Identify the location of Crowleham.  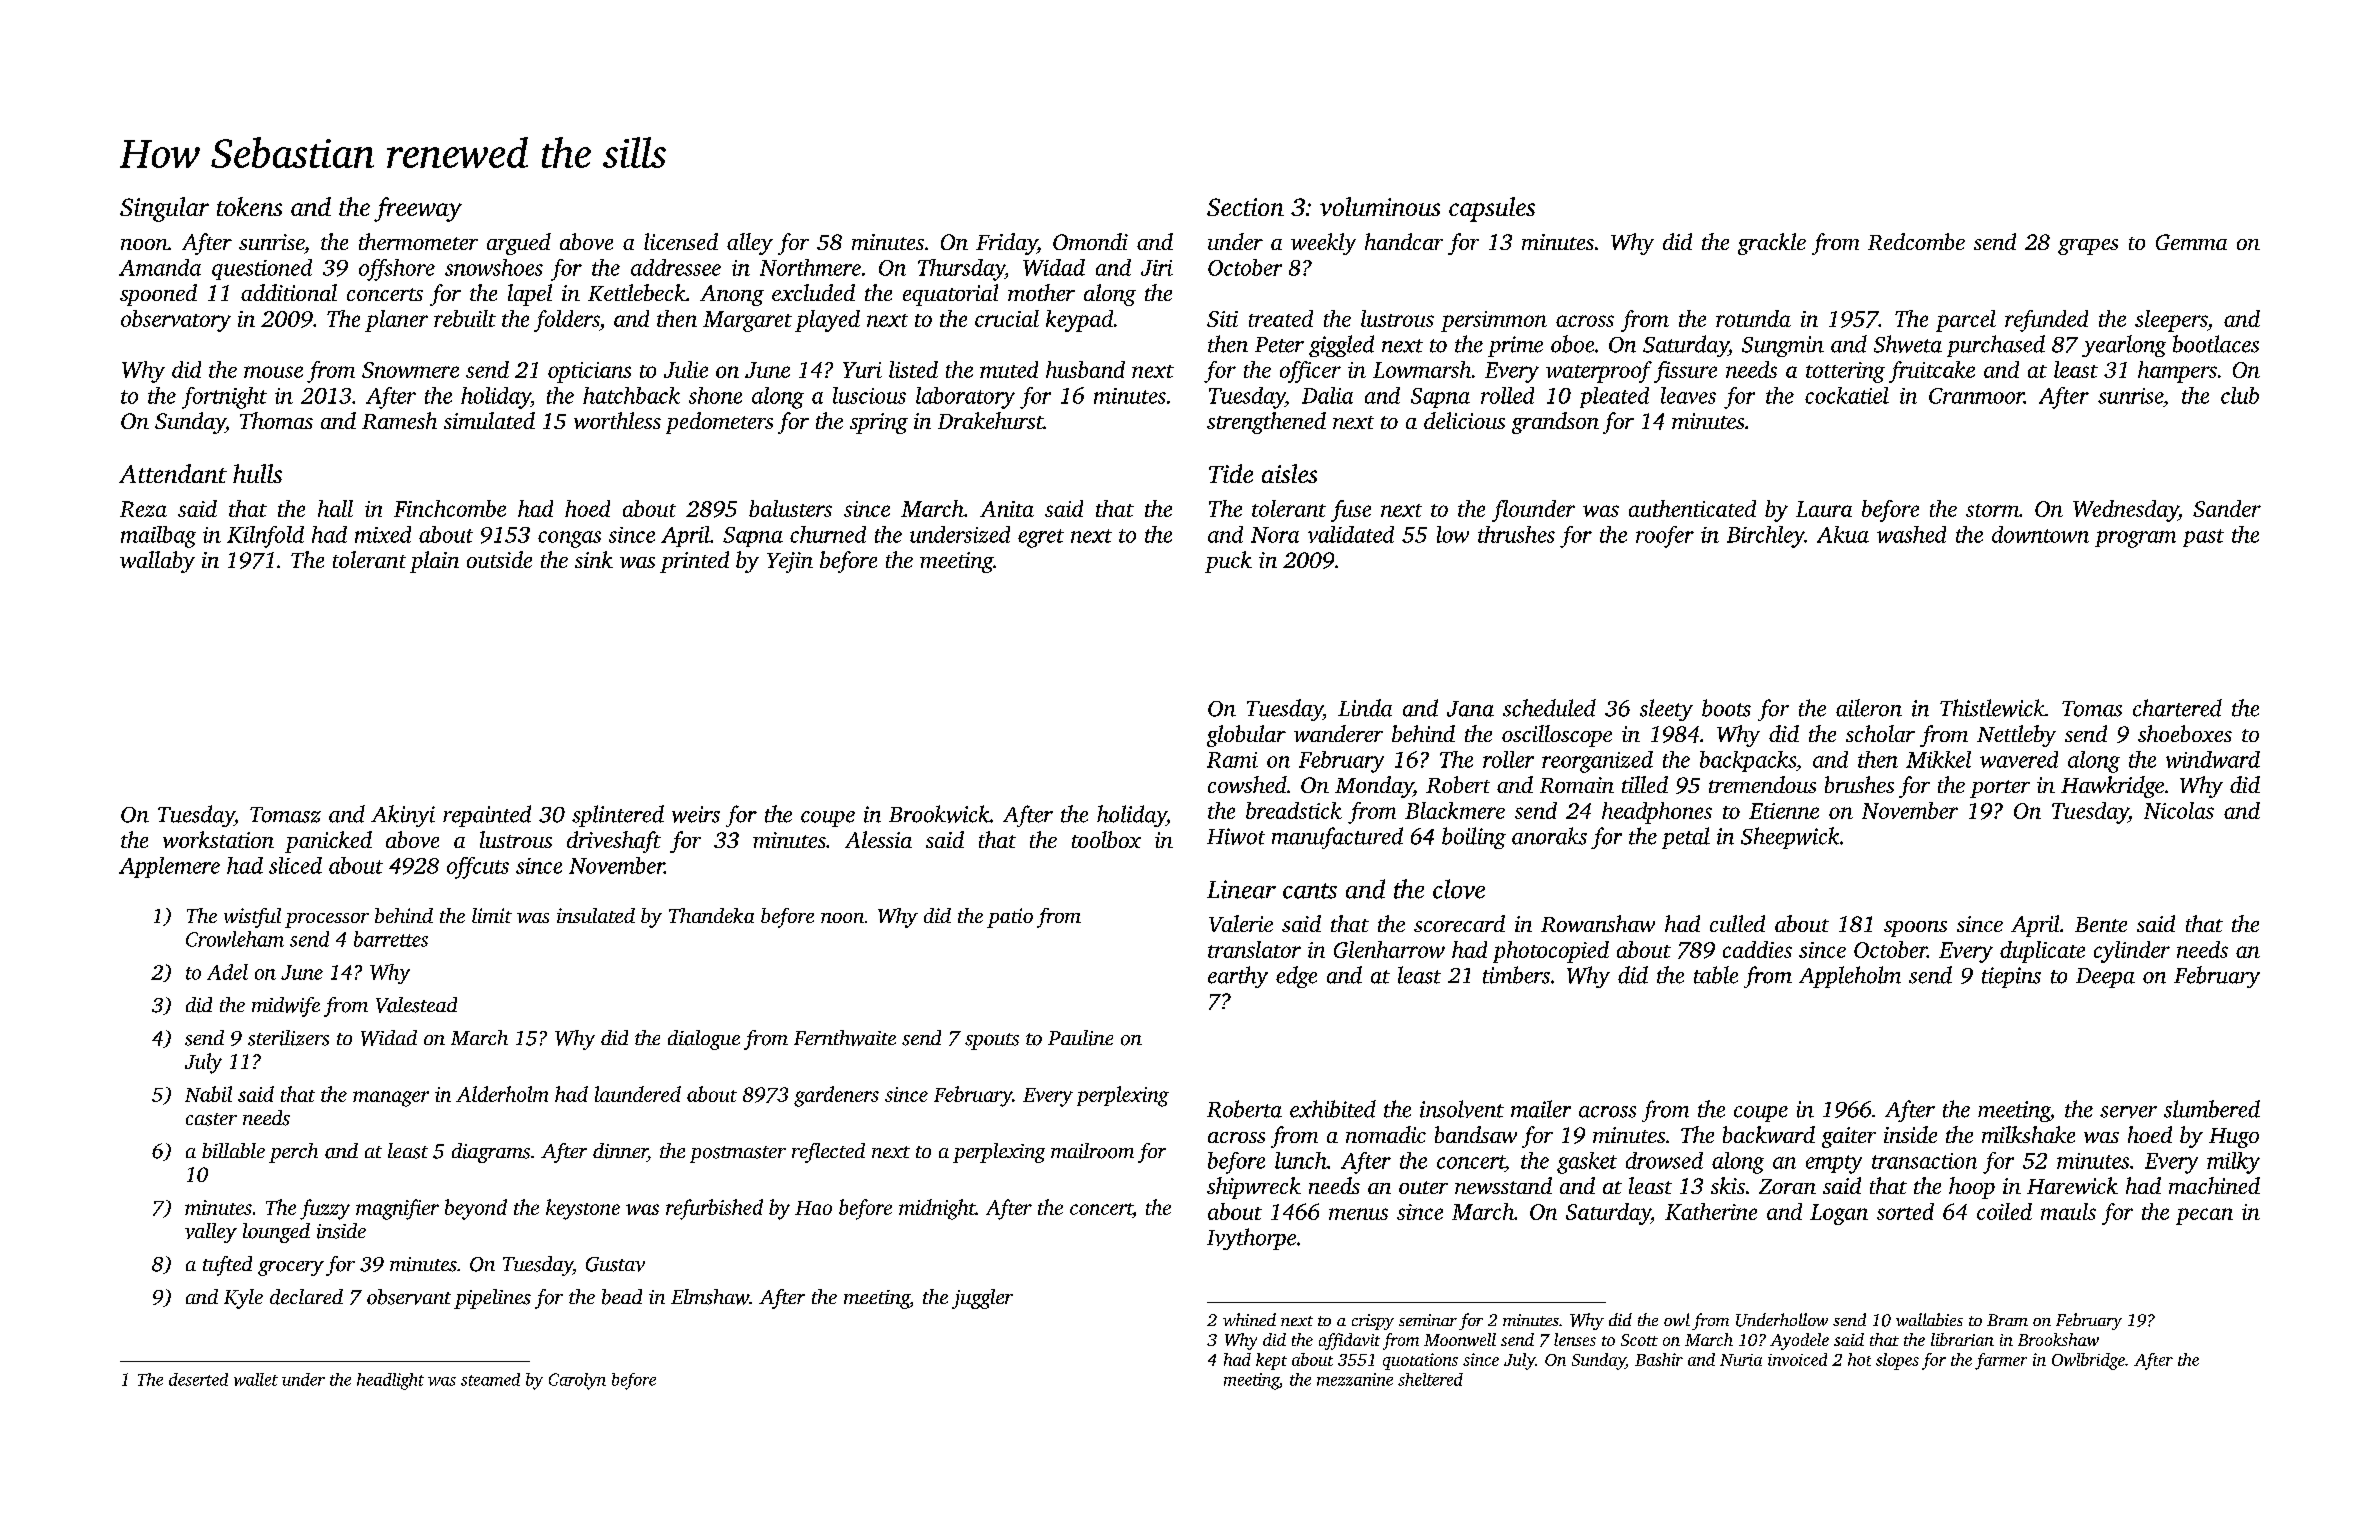
(235, 939).
